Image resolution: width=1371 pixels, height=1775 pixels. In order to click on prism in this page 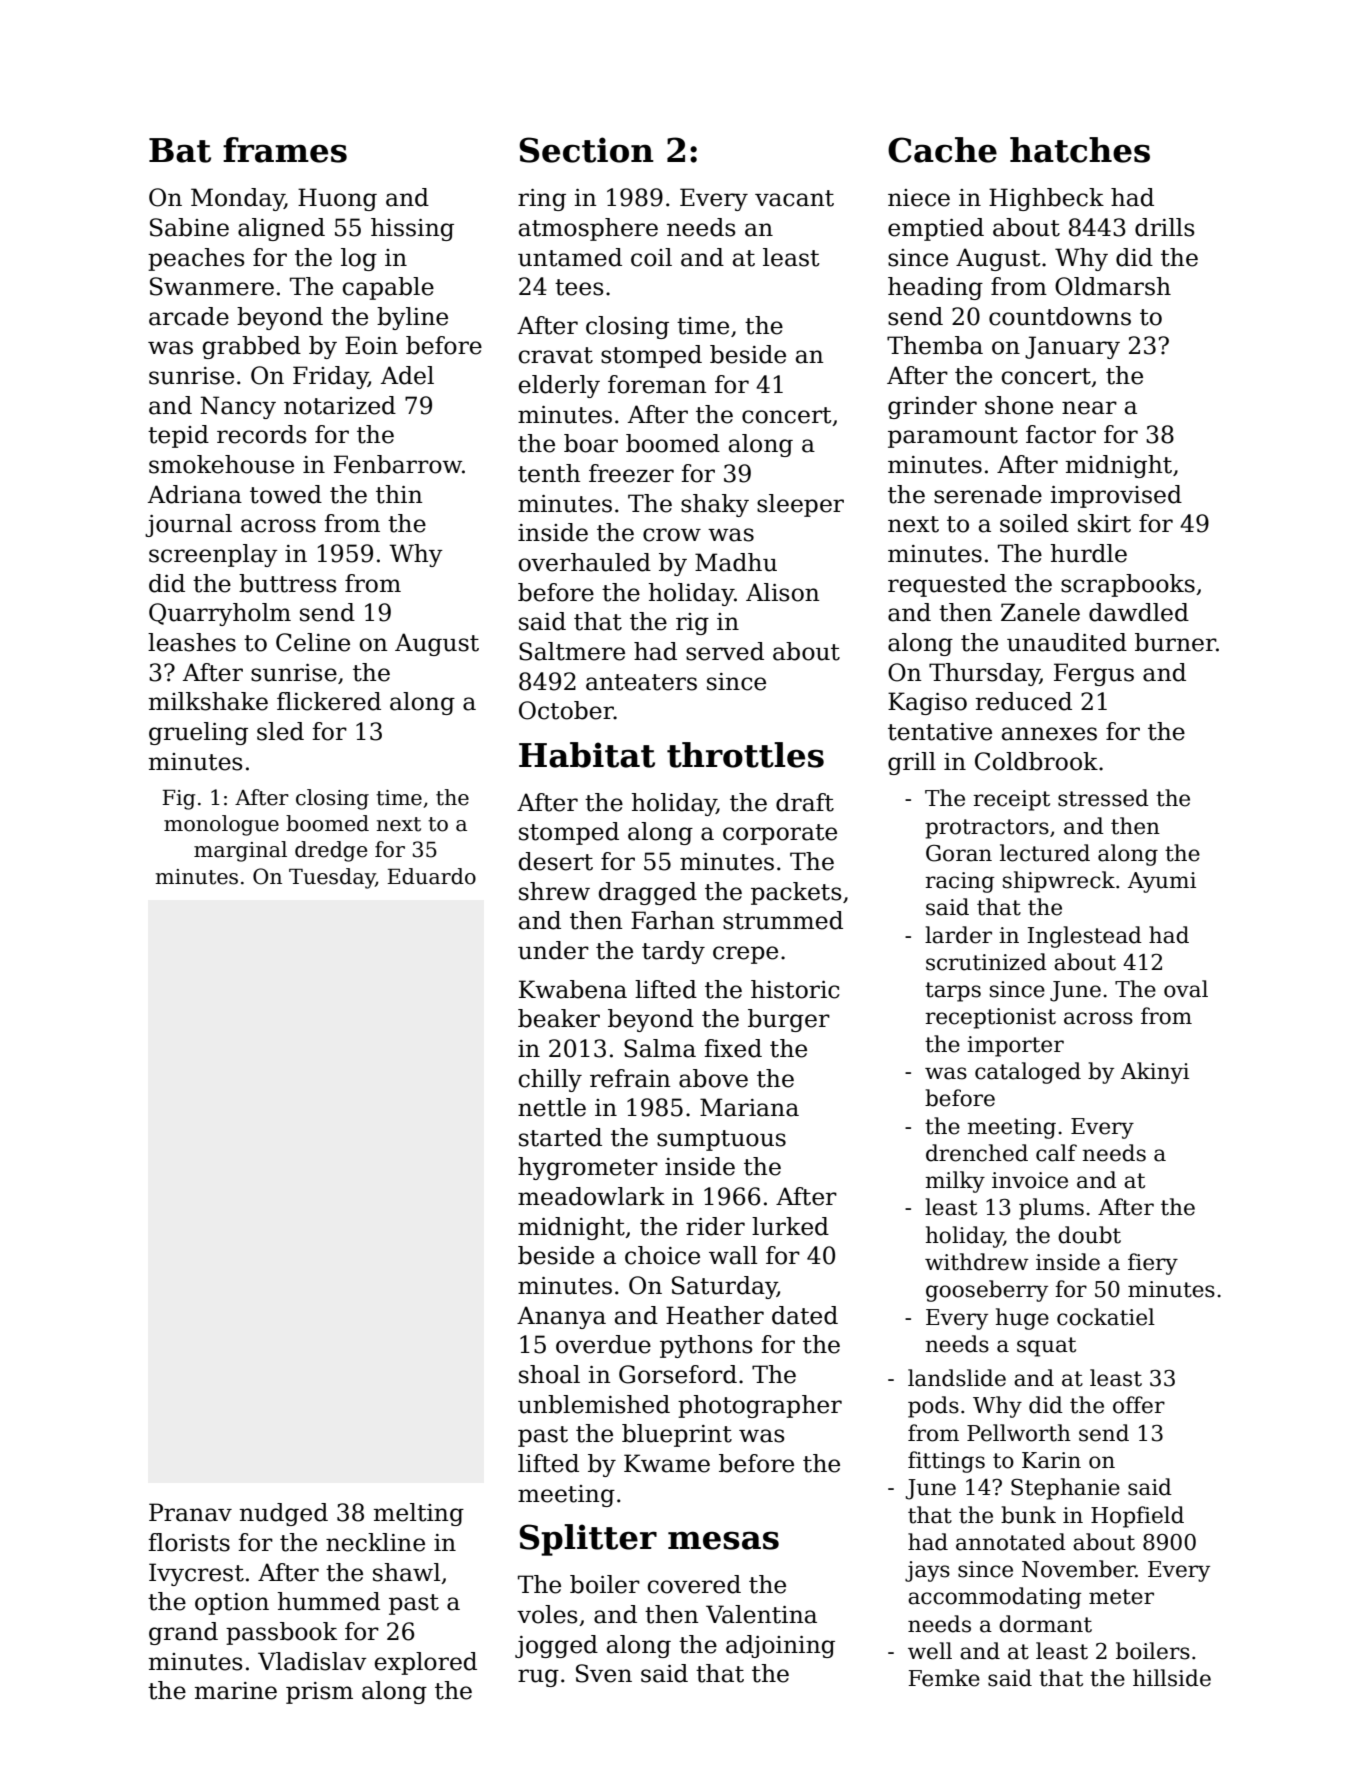, I will do `click(319, 1693)`.
